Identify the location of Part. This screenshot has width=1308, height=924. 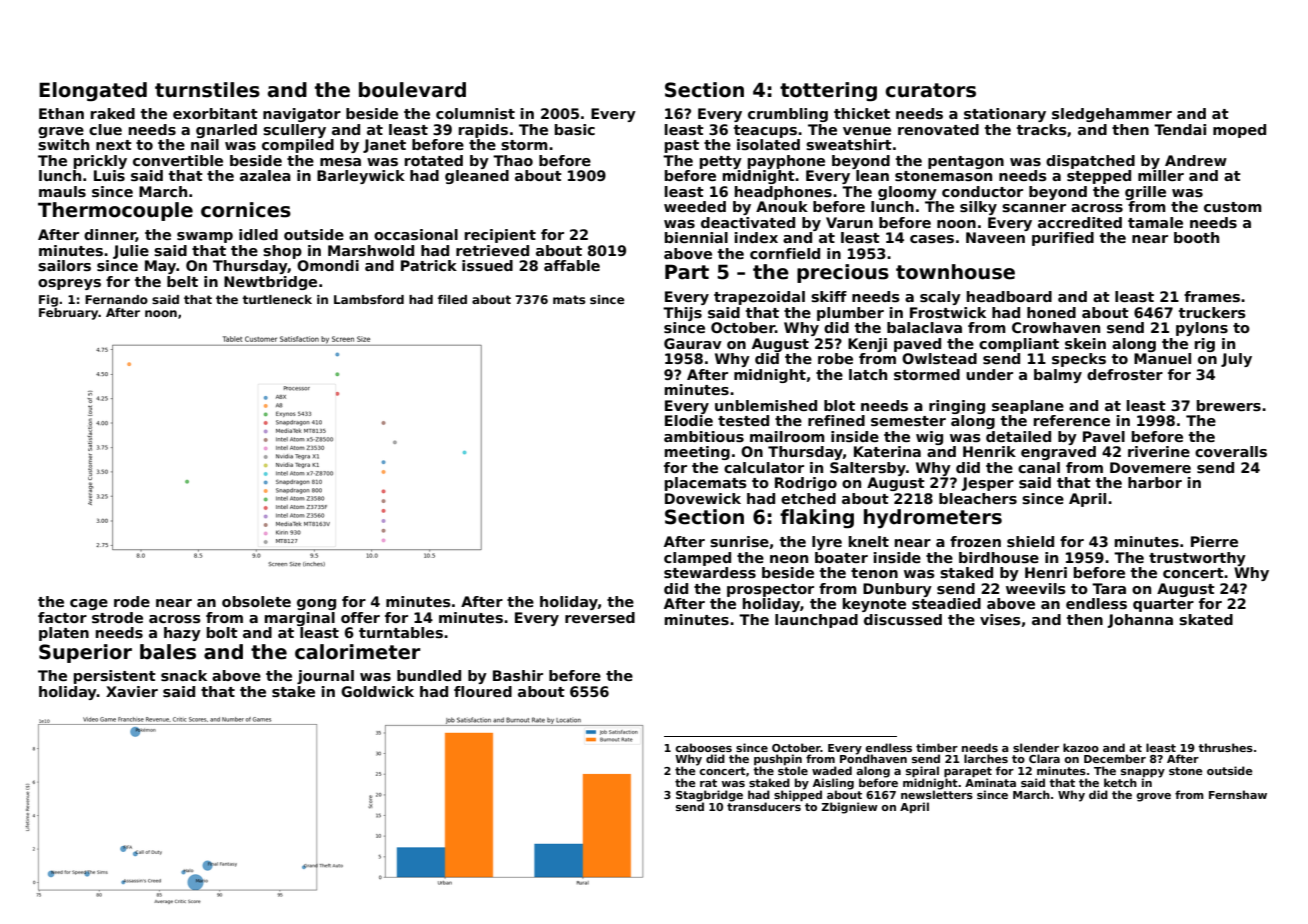
(687, 272).
